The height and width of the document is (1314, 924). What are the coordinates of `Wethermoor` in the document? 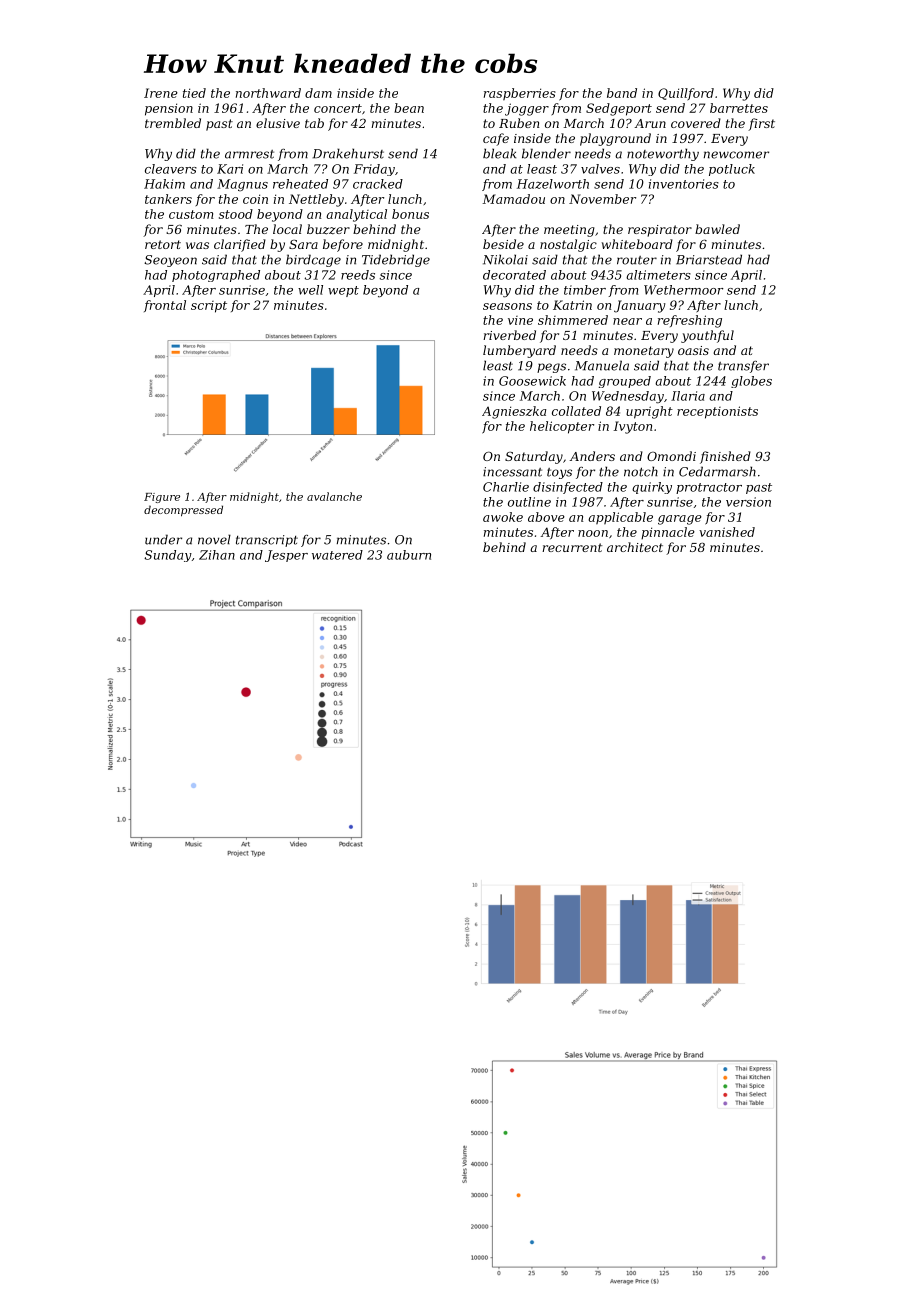 It's located at (683, 290).
